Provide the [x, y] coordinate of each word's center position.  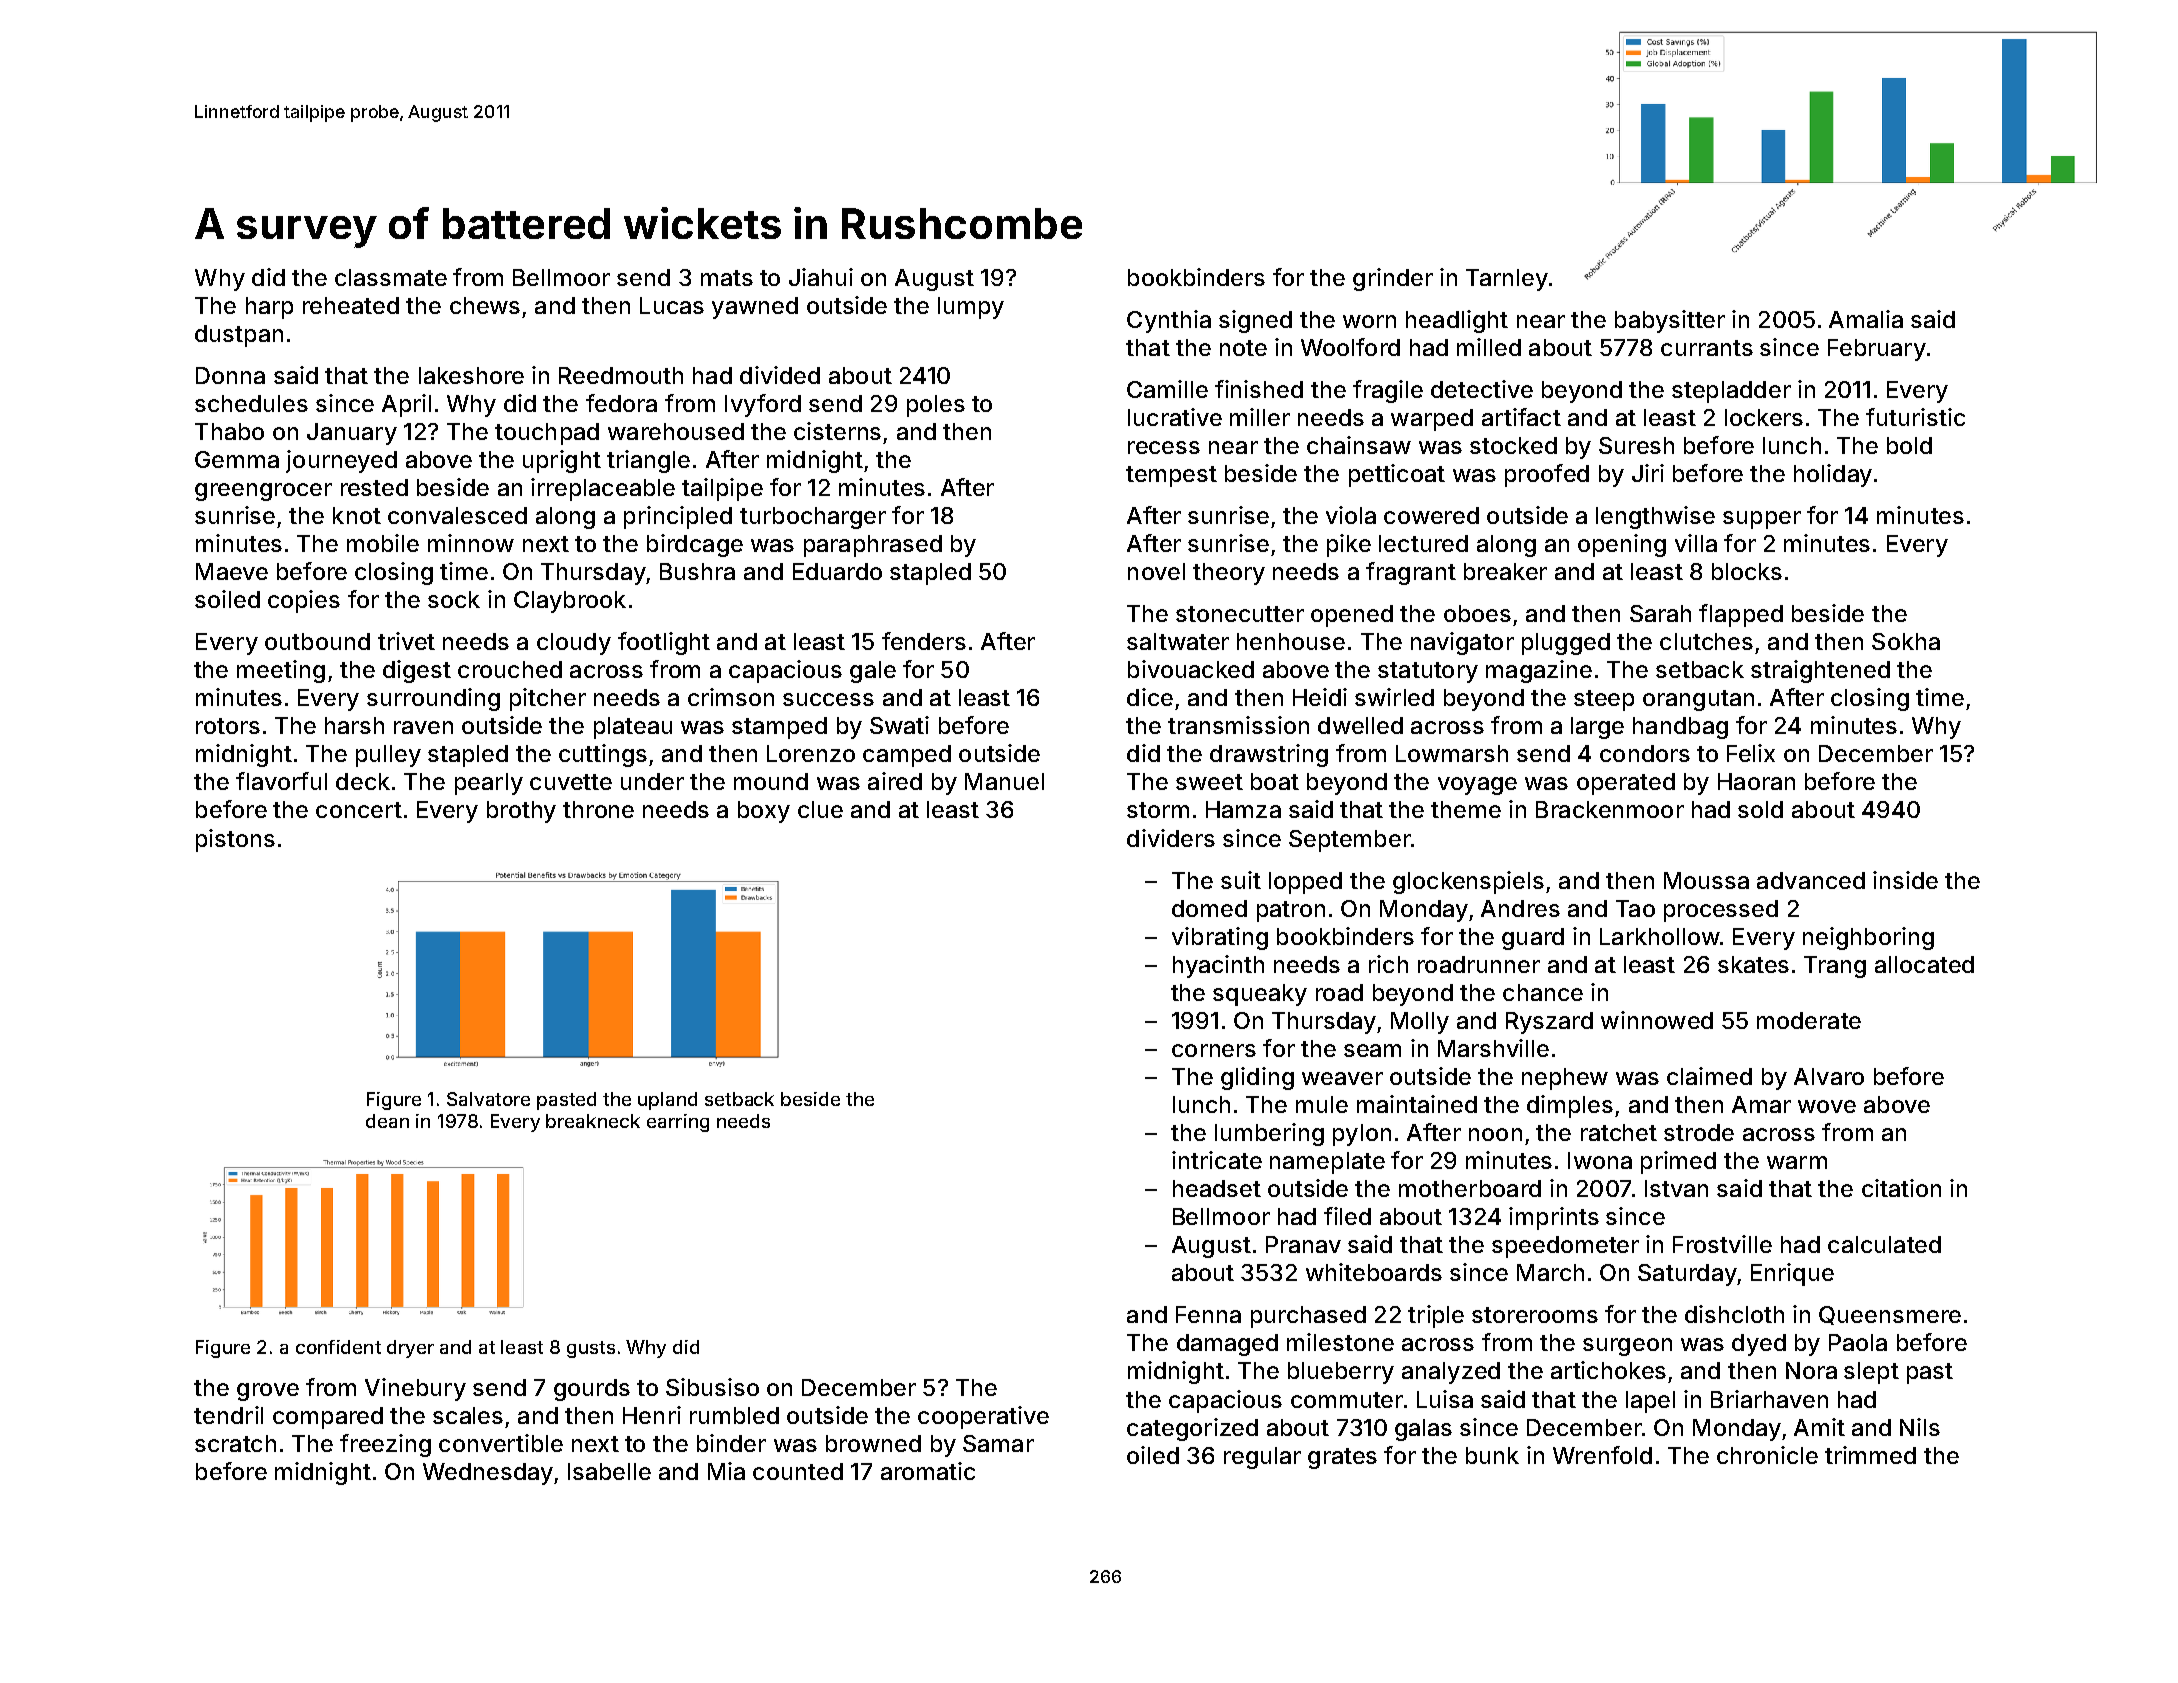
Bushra [697, 571]
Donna [230, 375]
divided [780, 375]
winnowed [1657, 1020]
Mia [726, 1471]
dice [1150, 697]
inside [1905, 880]
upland [667, 1101]
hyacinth [1218, 966]
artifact [1521, 417]
